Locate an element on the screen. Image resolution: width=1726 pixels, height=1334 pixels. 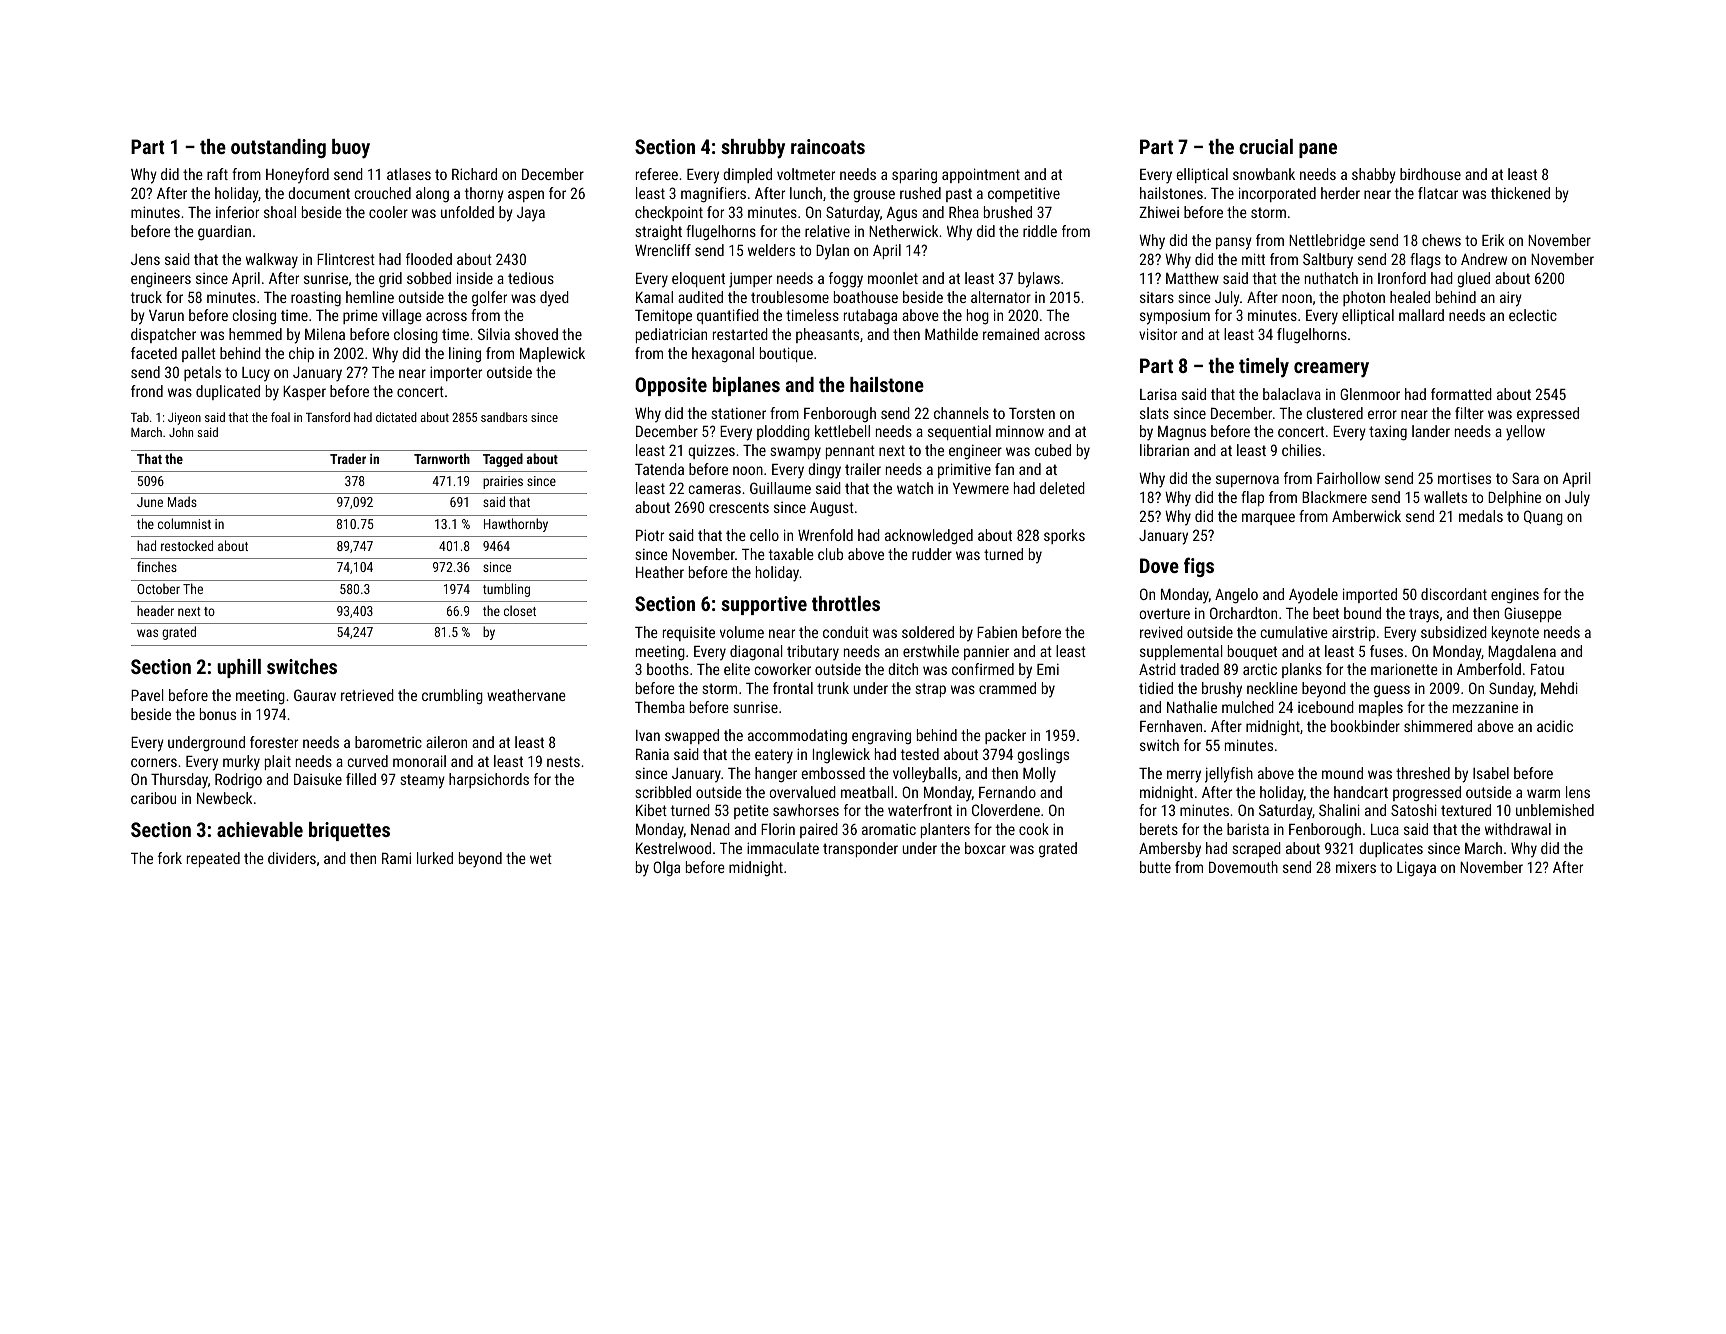
pheasants is located at coordinates (827, 335).
